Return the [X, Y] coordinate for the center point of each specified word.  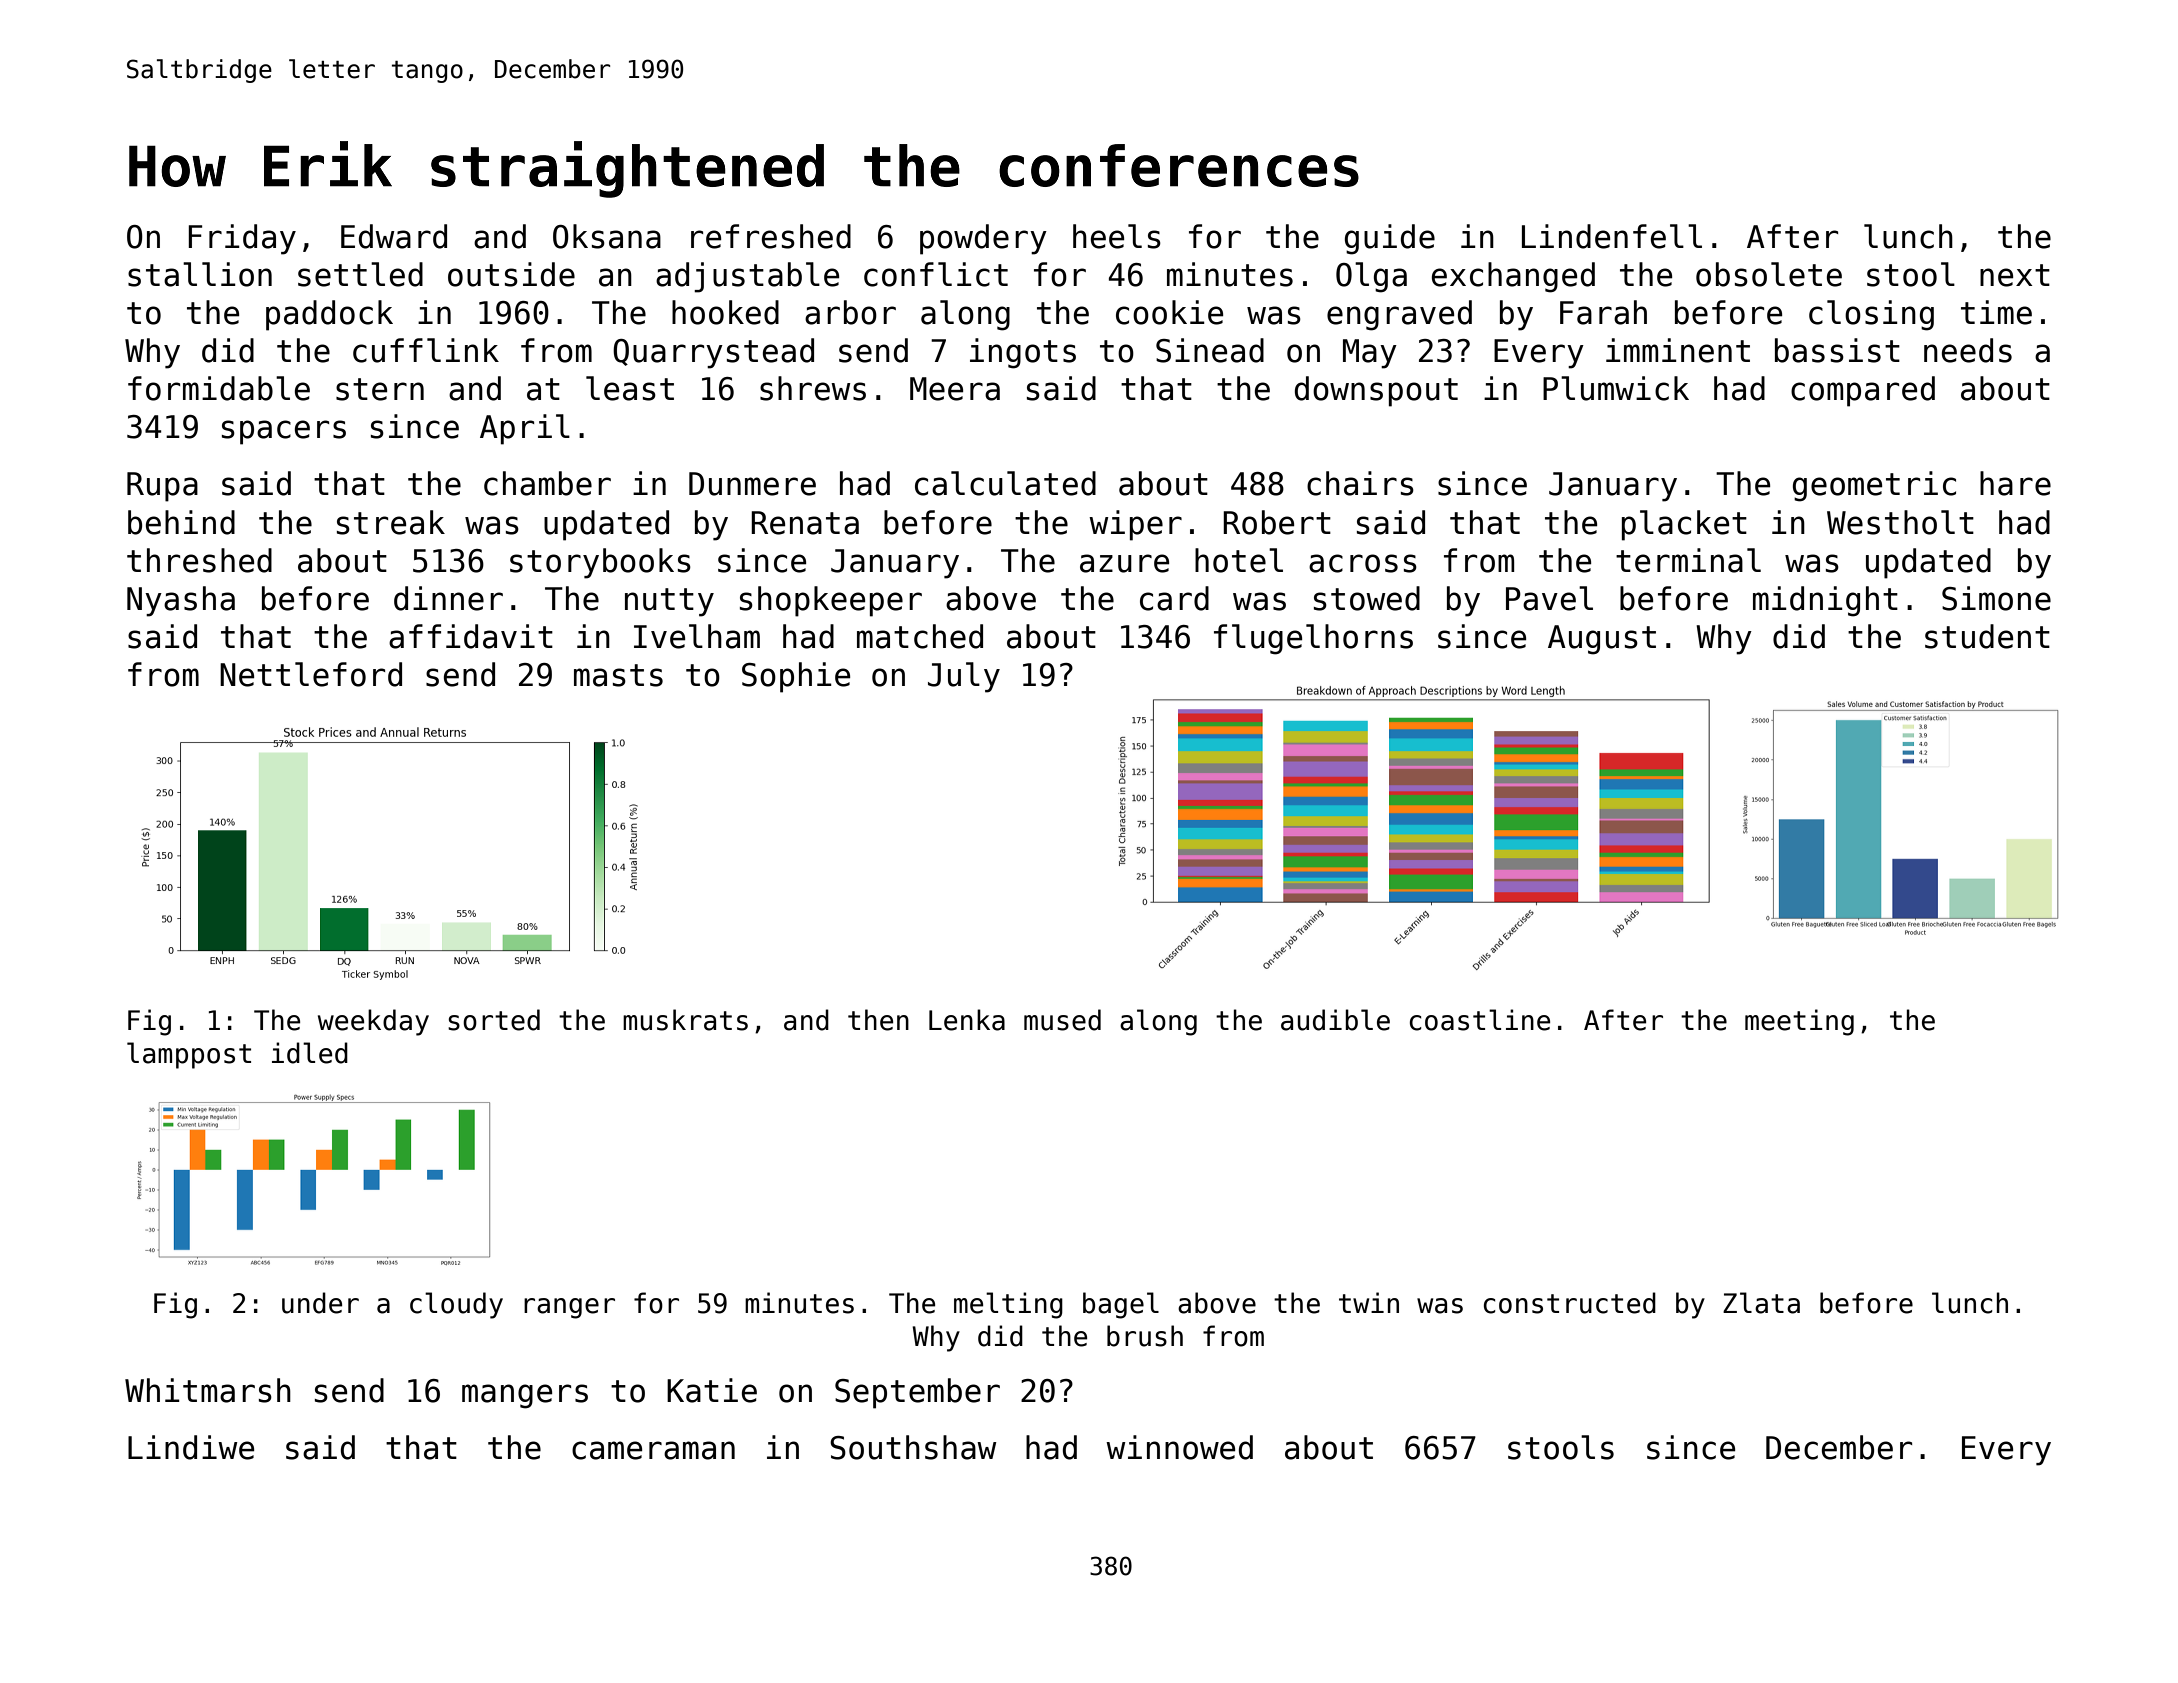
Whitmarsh [208, 1390]
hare [2015, 483]
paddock [329, 315]
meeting [1799, 1022]
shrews [813, 388]
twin [1369, 1302]
